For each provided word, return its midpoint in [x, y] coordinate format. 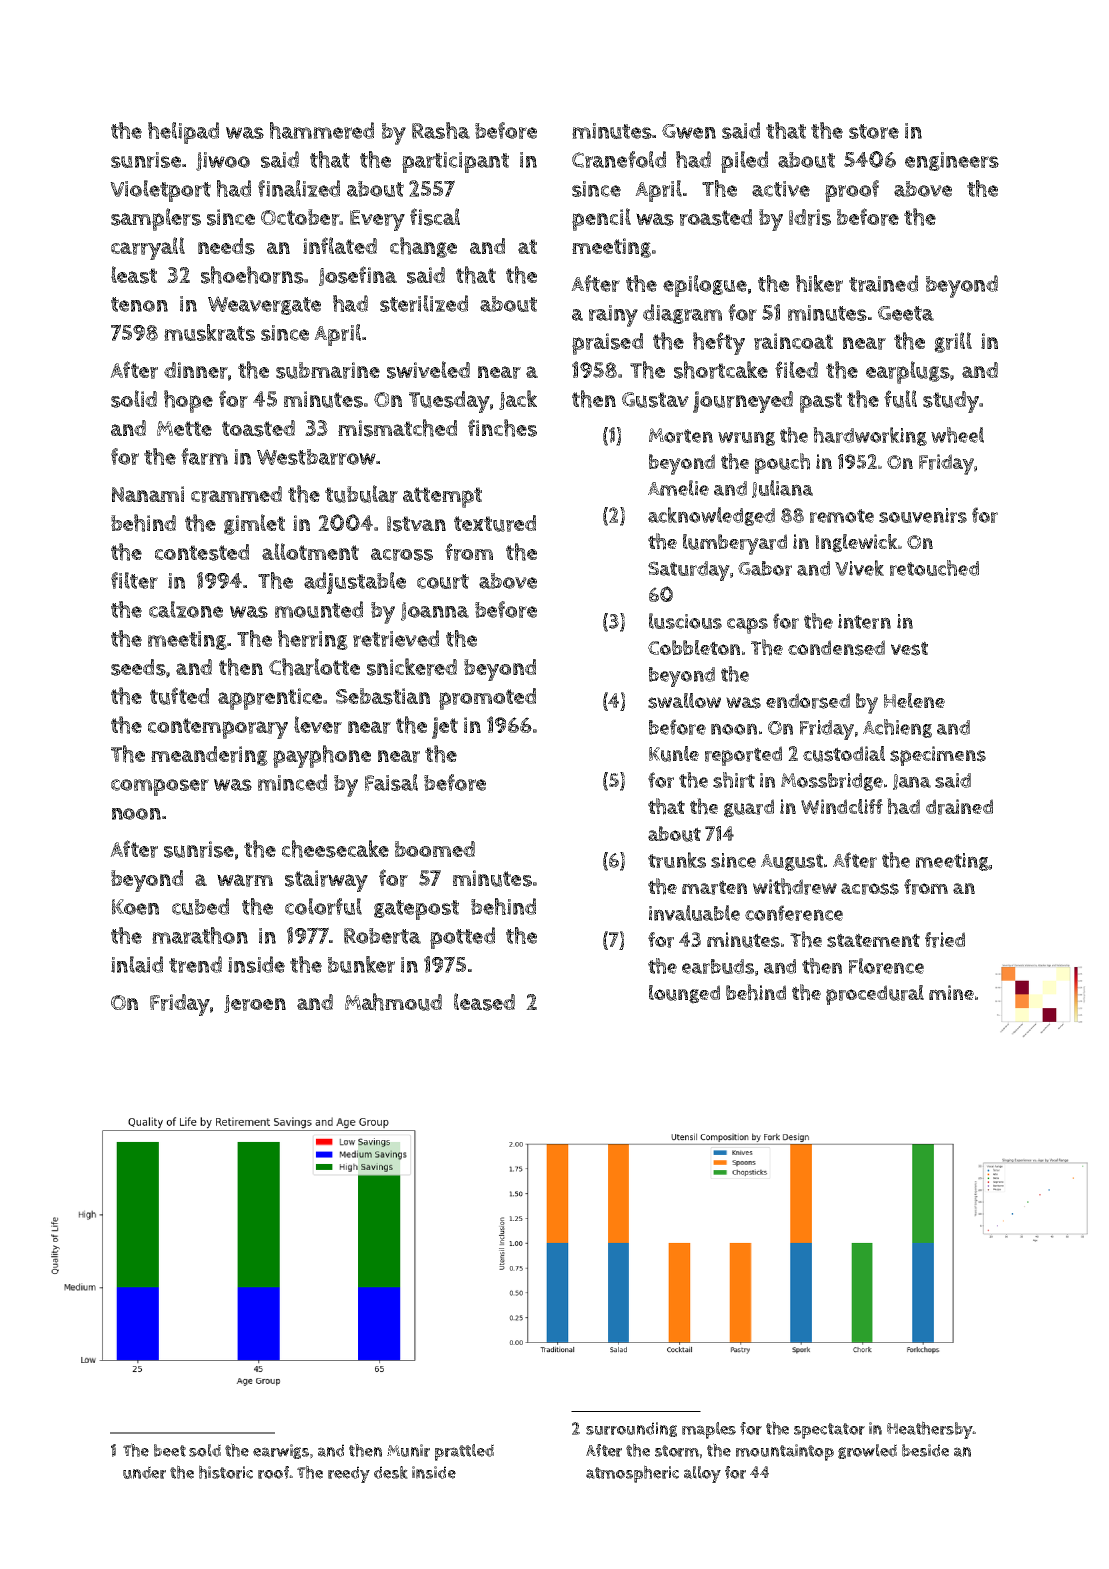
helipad [183, 133]
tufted [179, 696]
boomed [435, 849]
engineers [952, 161]
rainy [613, 316]
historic [226, 1472]
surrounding [631, 1429]
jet [445, 728]
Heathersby [930, 1430]
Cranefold [619, 159]
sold [205, 1450]
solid [134, 399]
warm [245, 880]
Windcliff [842, 807]
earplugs [908, 372]
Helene [914, 700]
